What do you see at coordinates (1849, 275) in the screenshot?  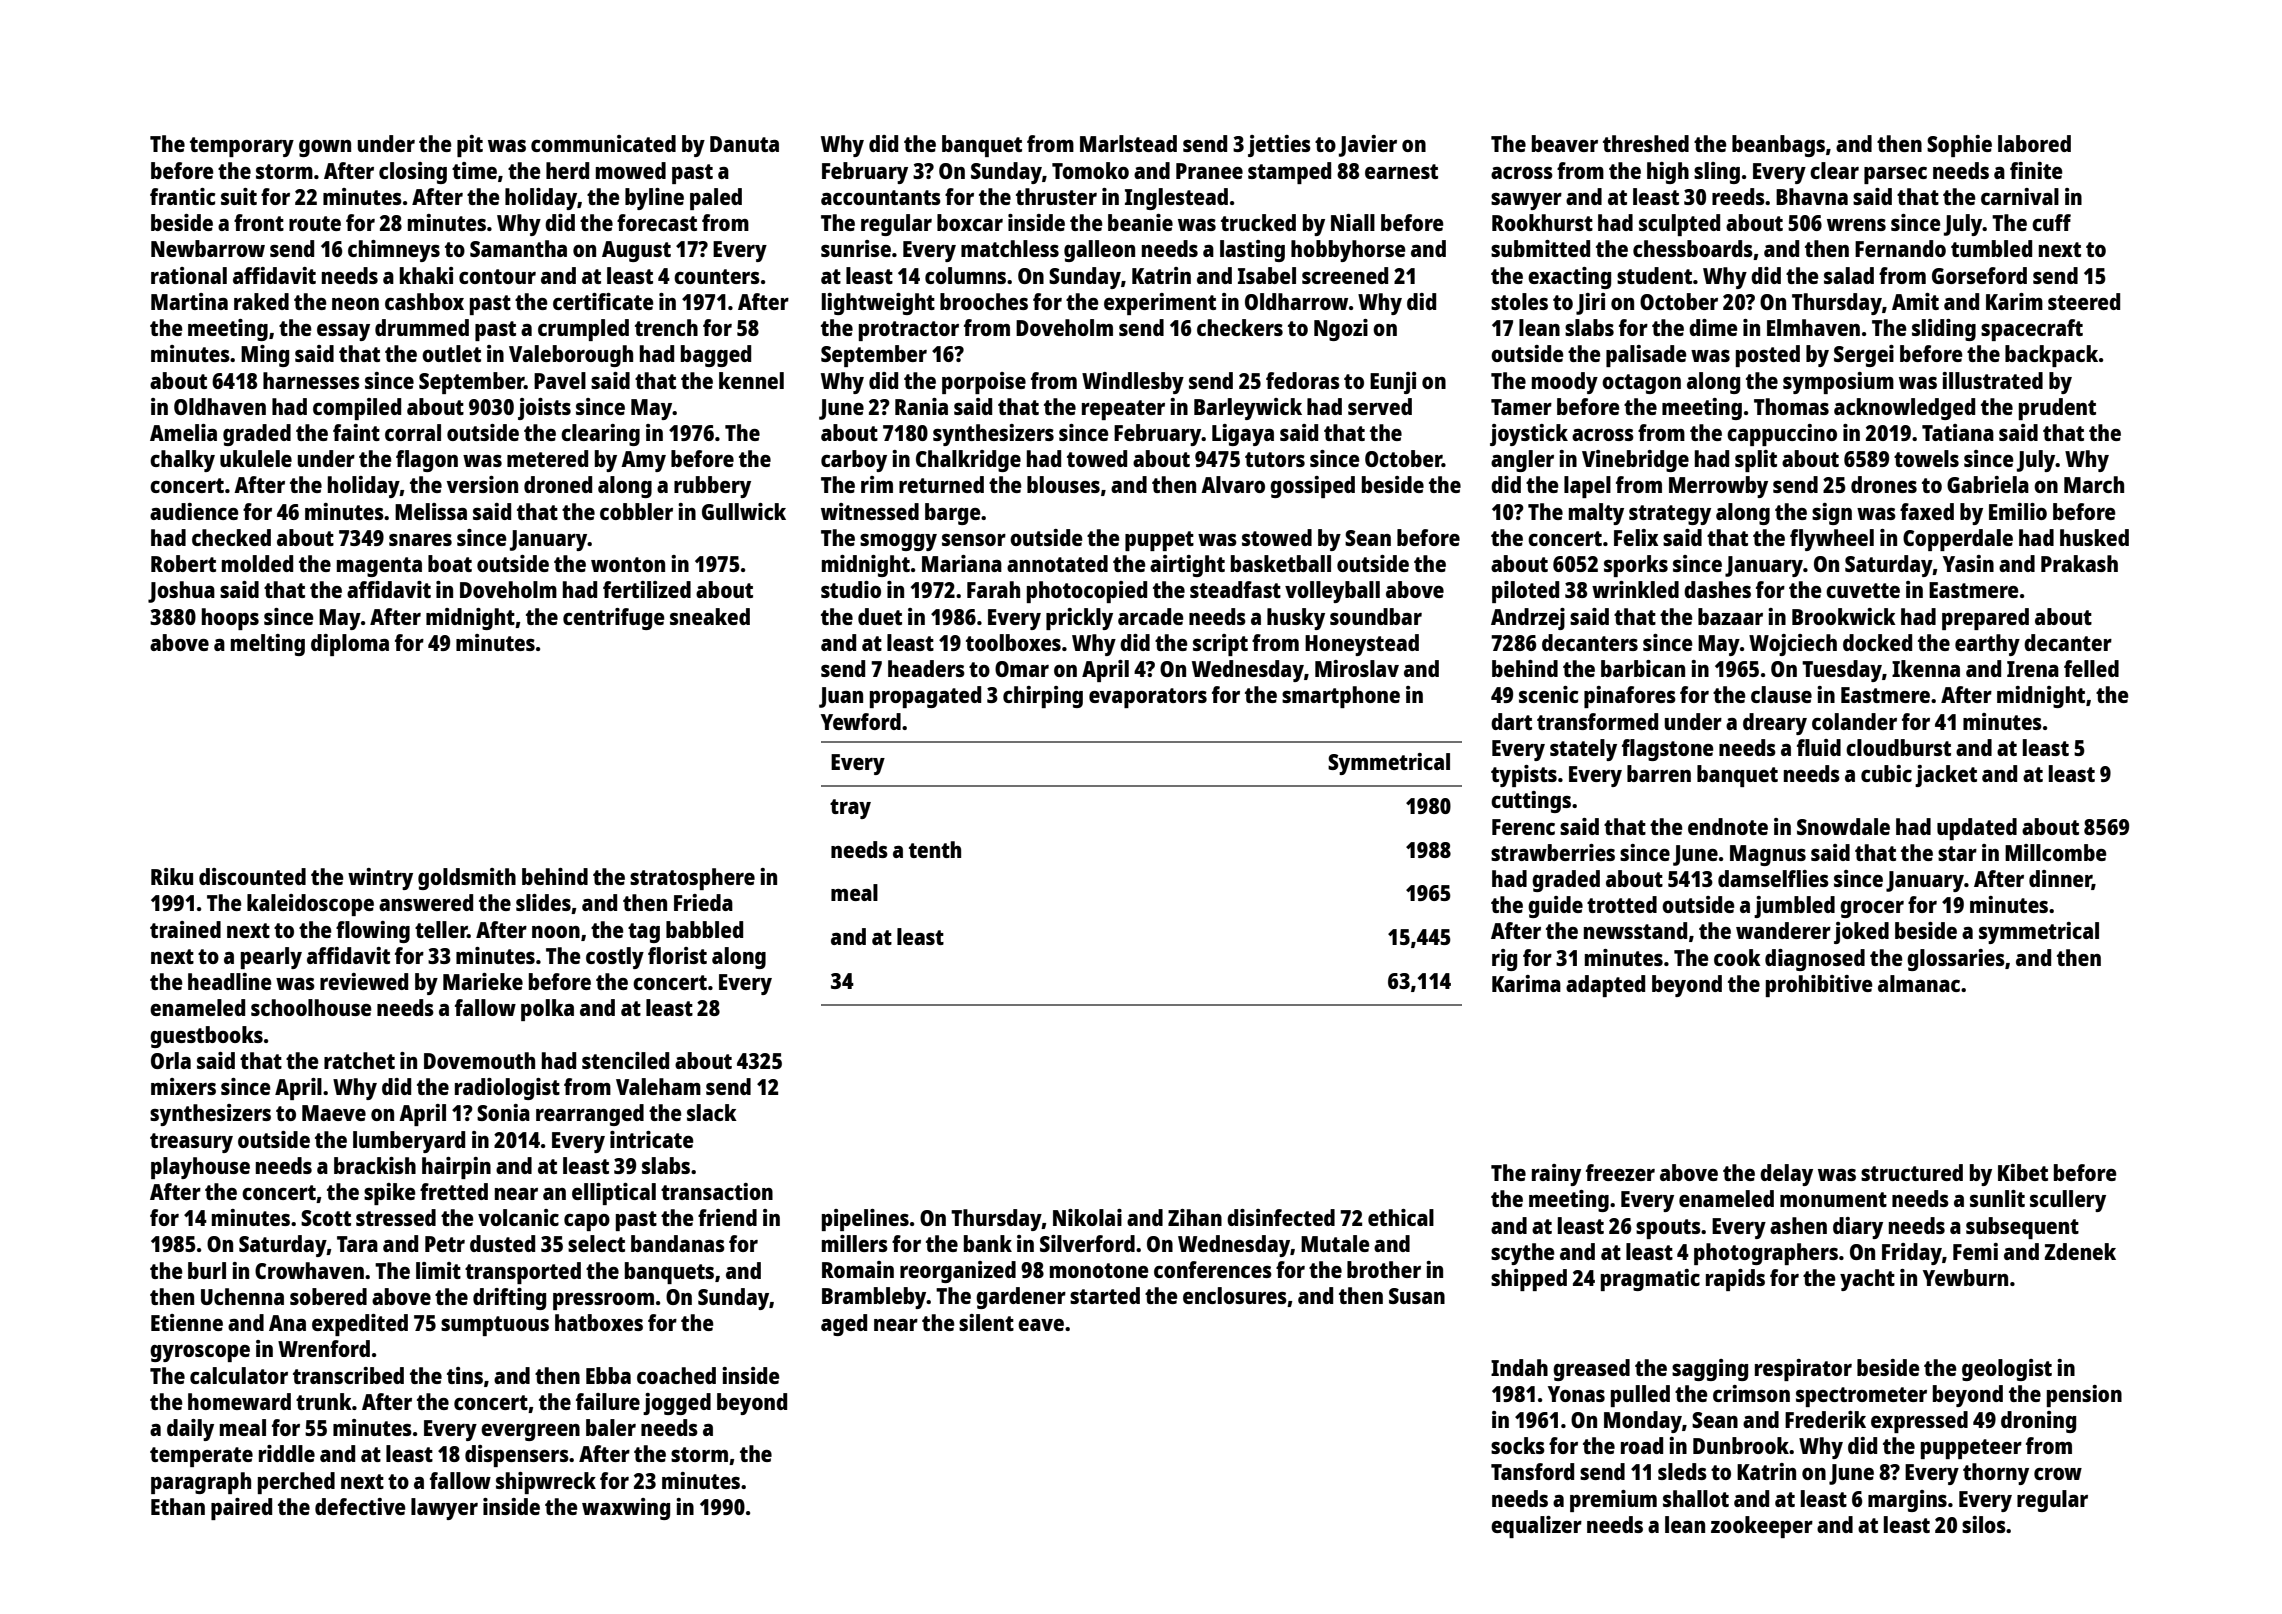 I see `salad` at bounding box center [1849, 275].
